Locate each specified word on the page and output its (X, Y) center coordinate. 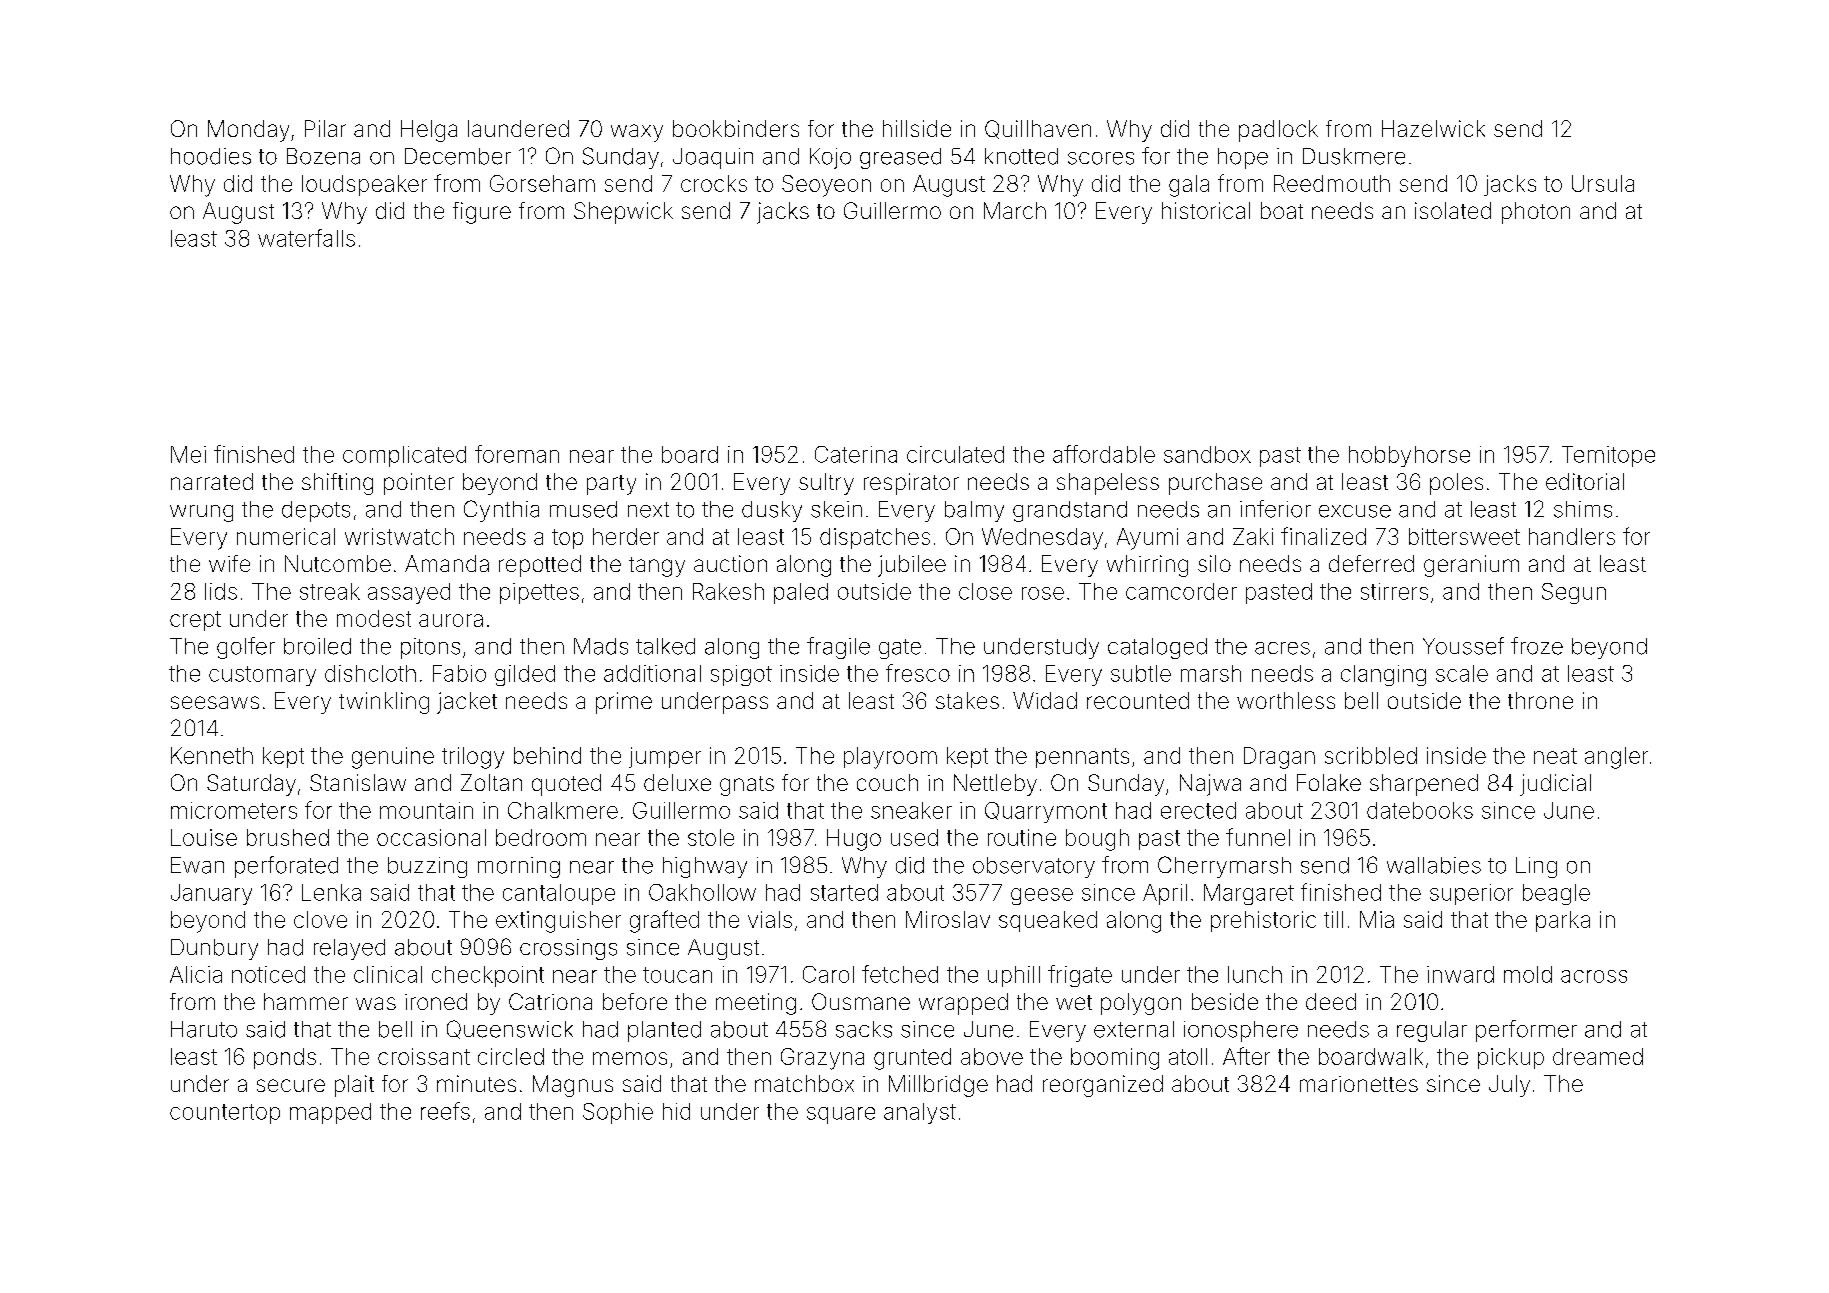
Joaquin (713, 158)
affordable (1104, 454)
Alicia (196, 974)
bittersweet (1464, 536)
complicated (404, 456)
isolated (1453, 210)
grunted (912, 1059)
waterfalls (306, 238)
